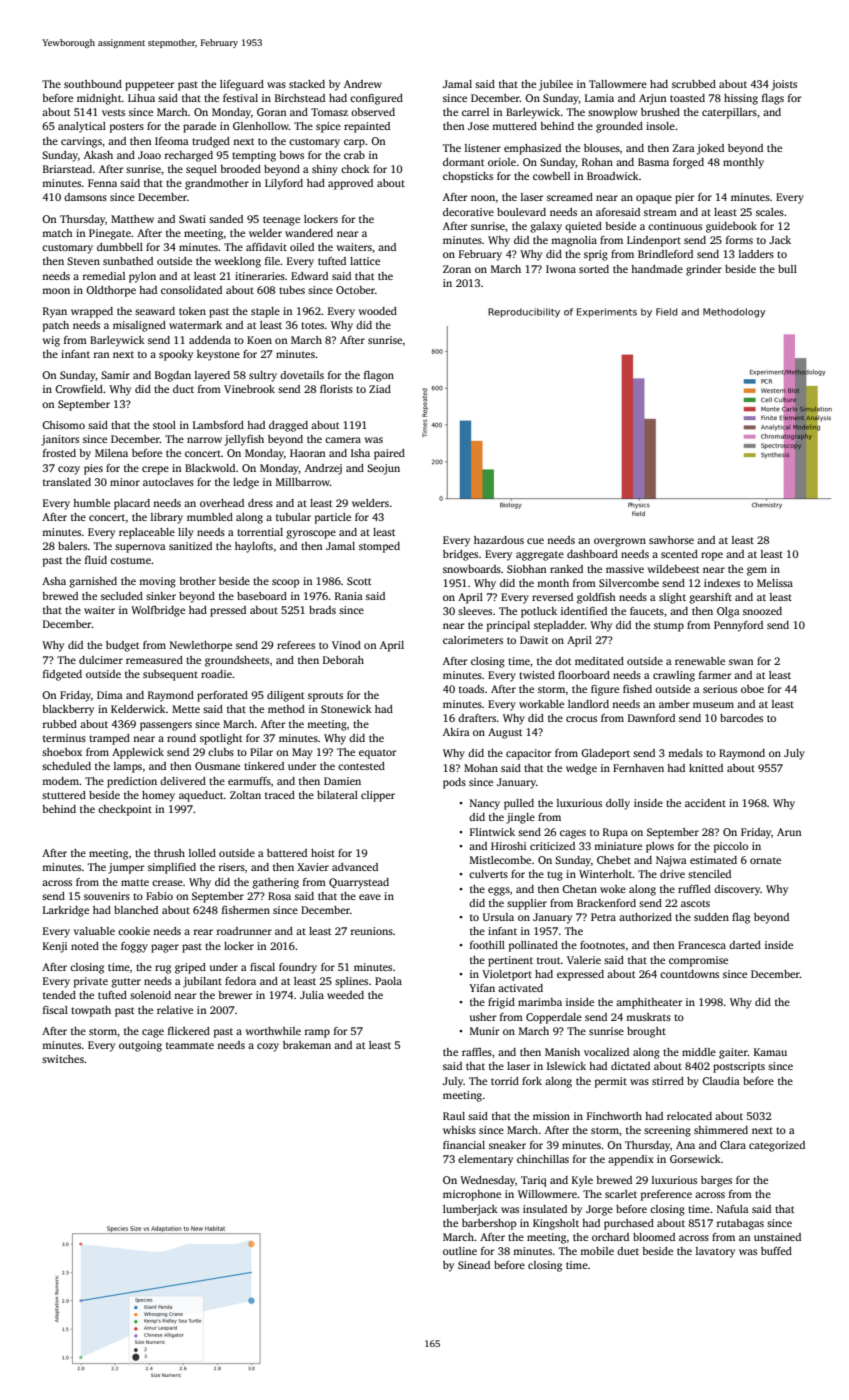 Image resolution: width=849 pixels, height=1400 pixels. What do you see at coordinates (360, 453) in the screenshot?
I see `Isha` at bounding box center [360, 453].
